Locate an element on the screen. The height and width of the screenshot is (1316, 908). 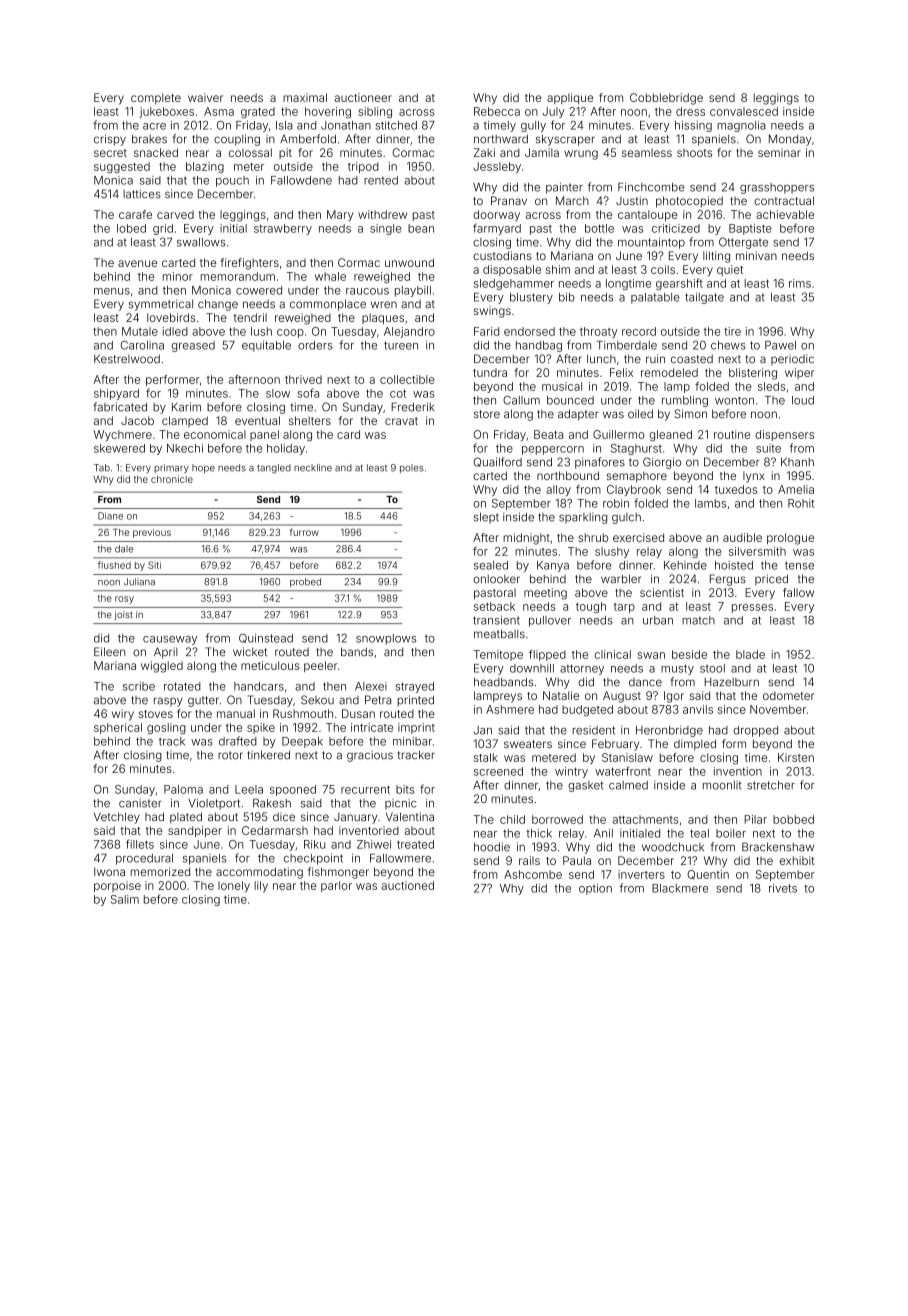
pullover is located at coordinates (550, 621).
